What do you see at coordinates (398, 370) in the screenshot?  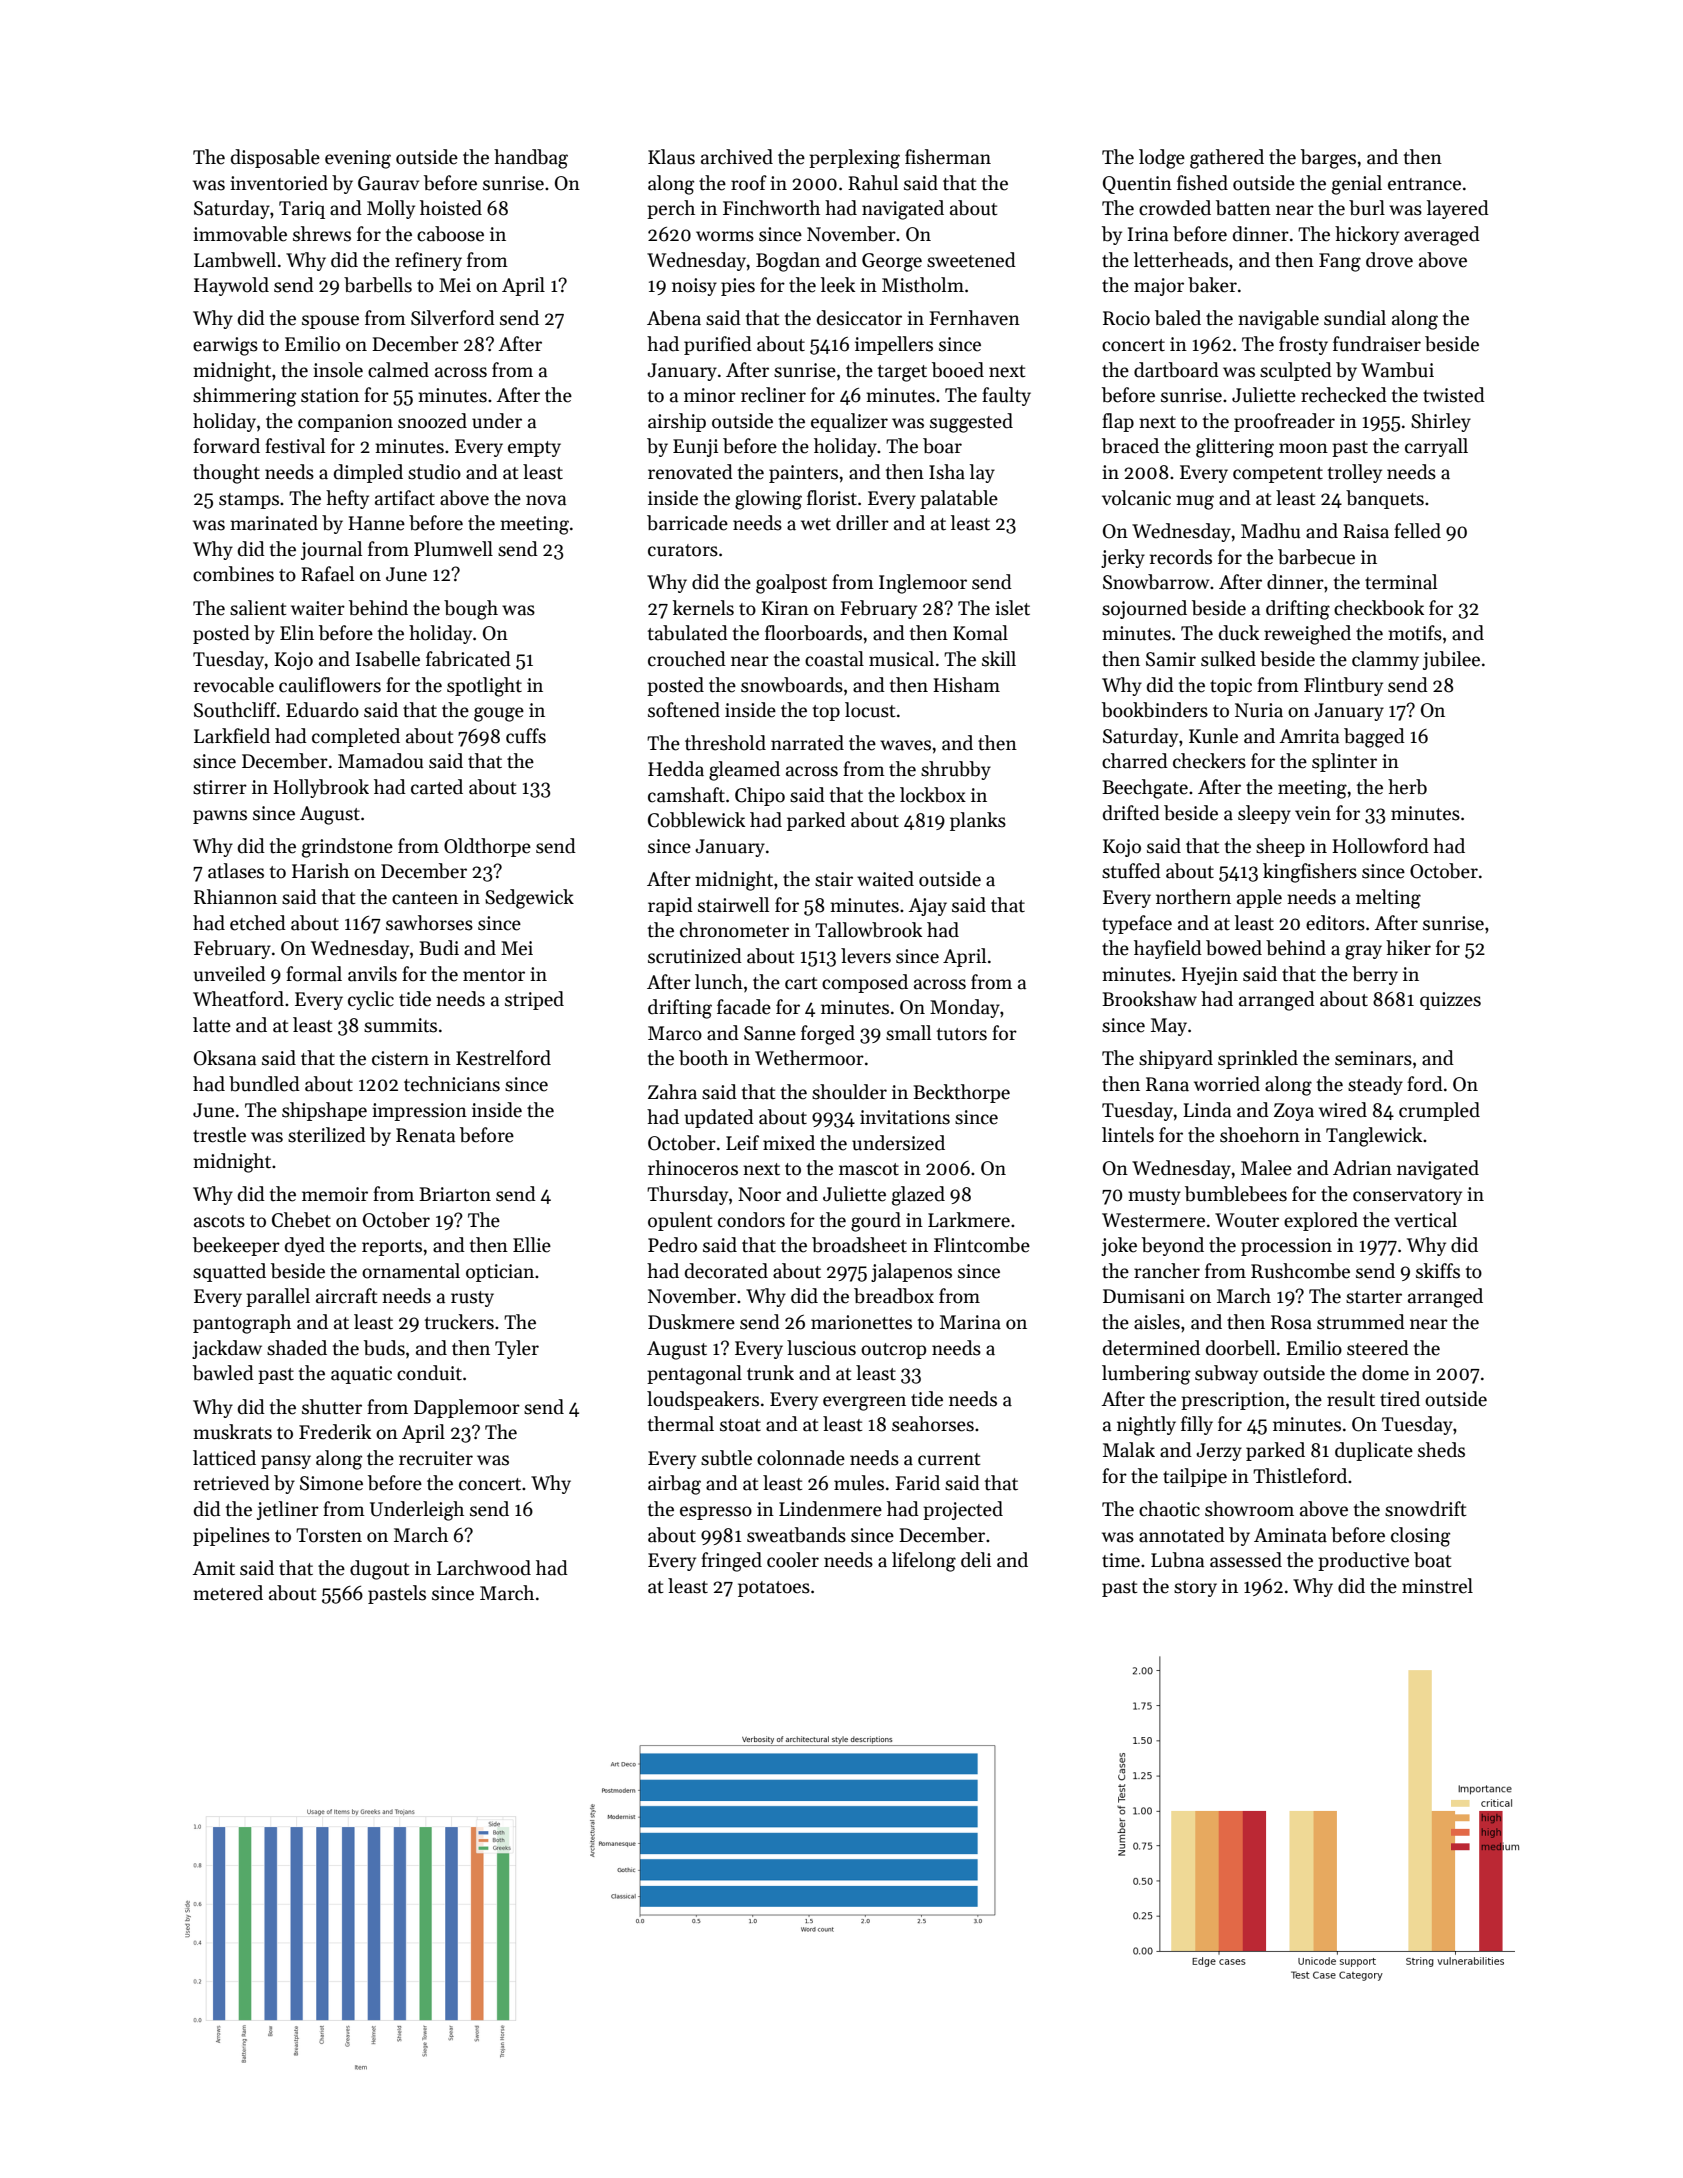 I see `calmed` at bounding box center [398, 370].
